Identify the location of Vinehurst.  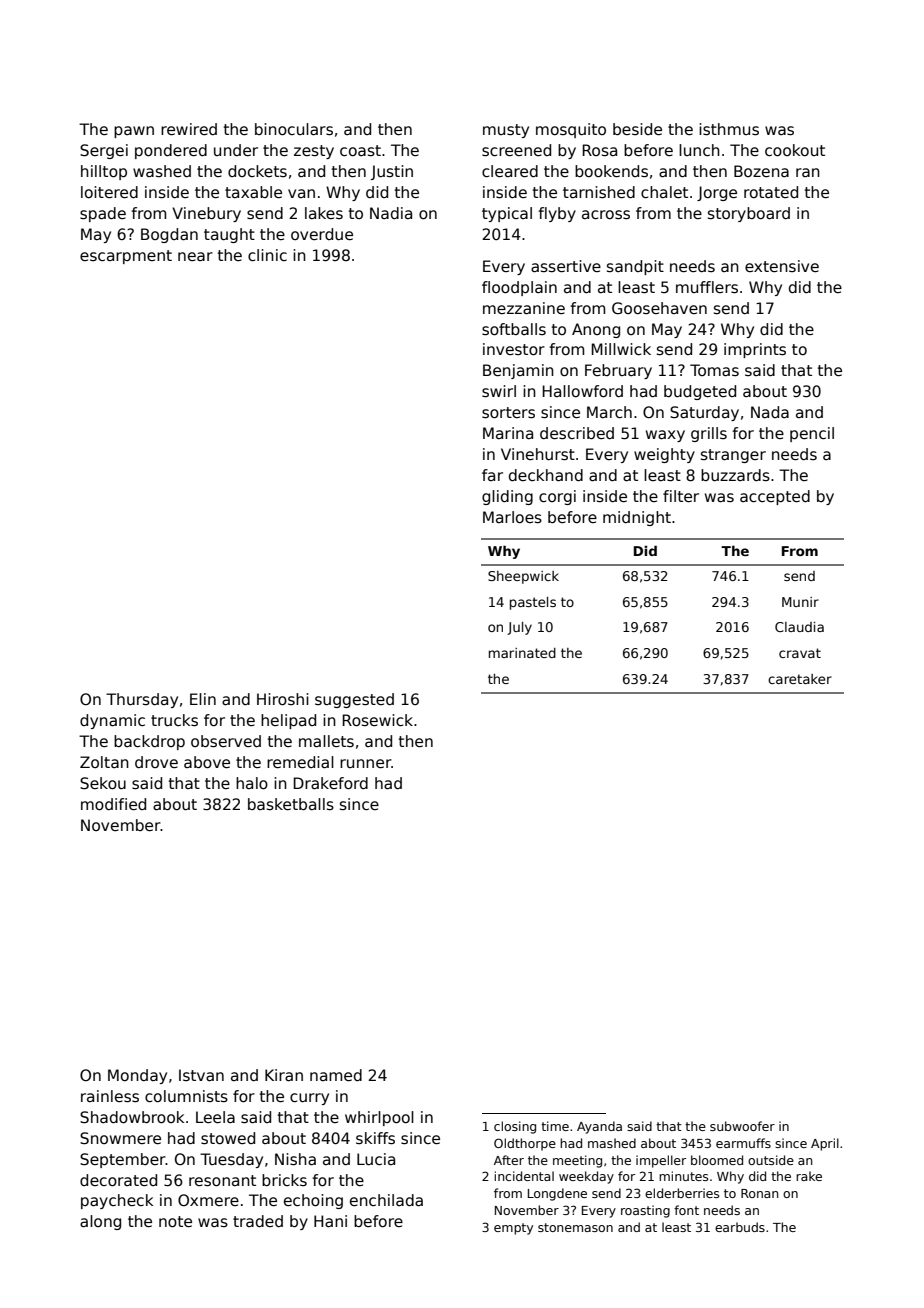
(538, 454).
